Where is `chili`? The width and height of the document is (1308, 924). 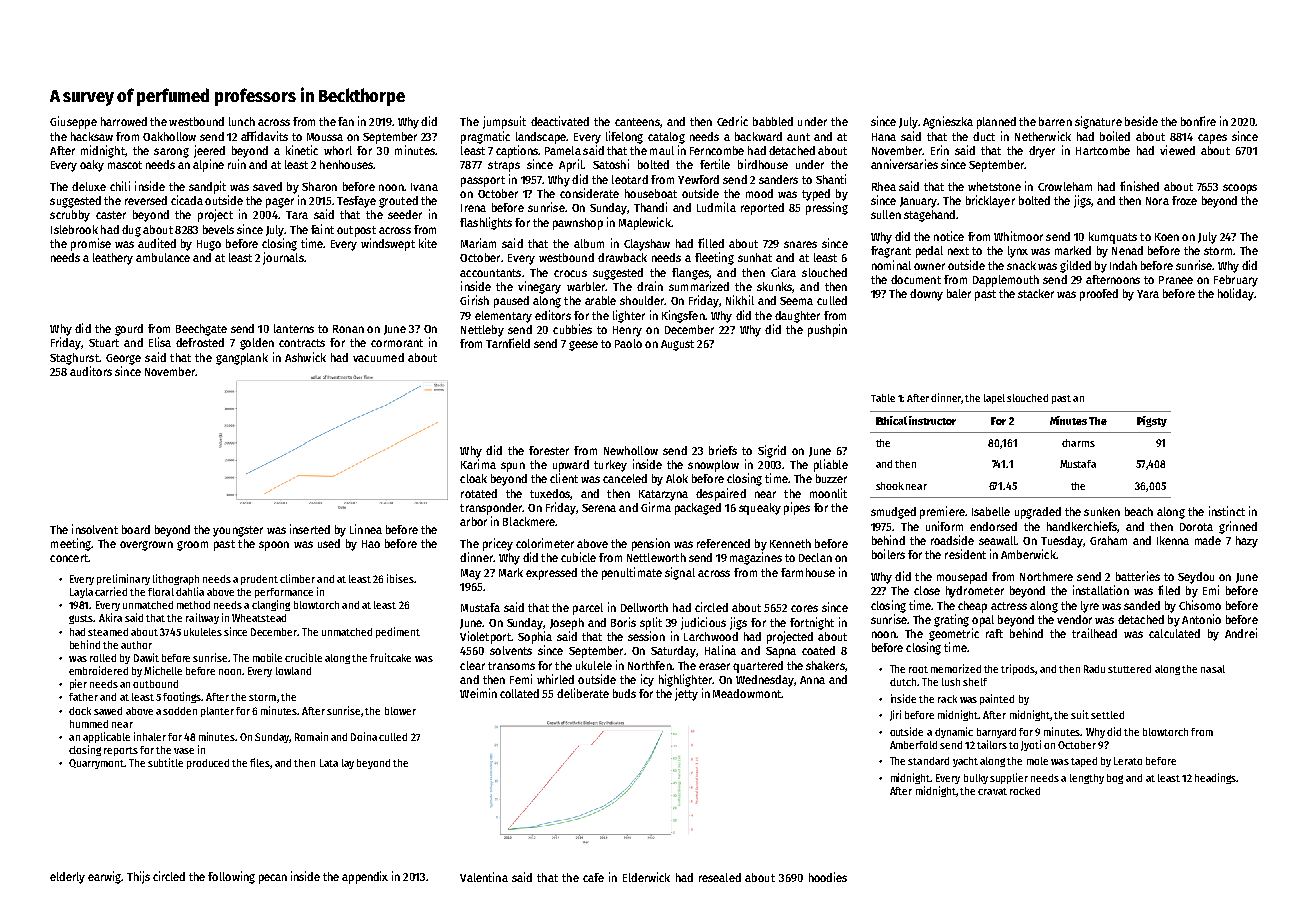
chili is located at coordinates (120, 186).
